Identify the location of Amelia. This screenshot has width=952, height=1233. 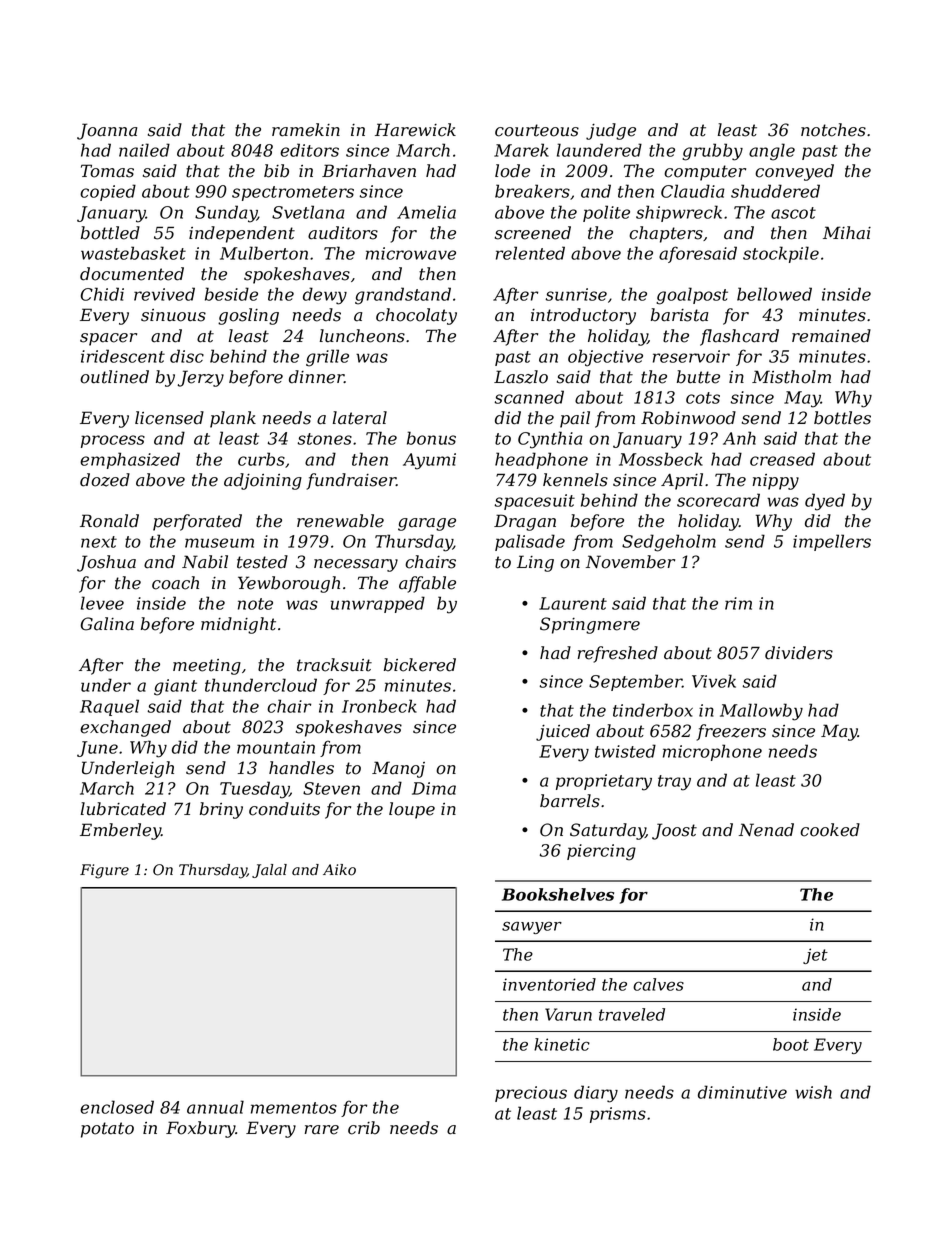
(426, 212).
